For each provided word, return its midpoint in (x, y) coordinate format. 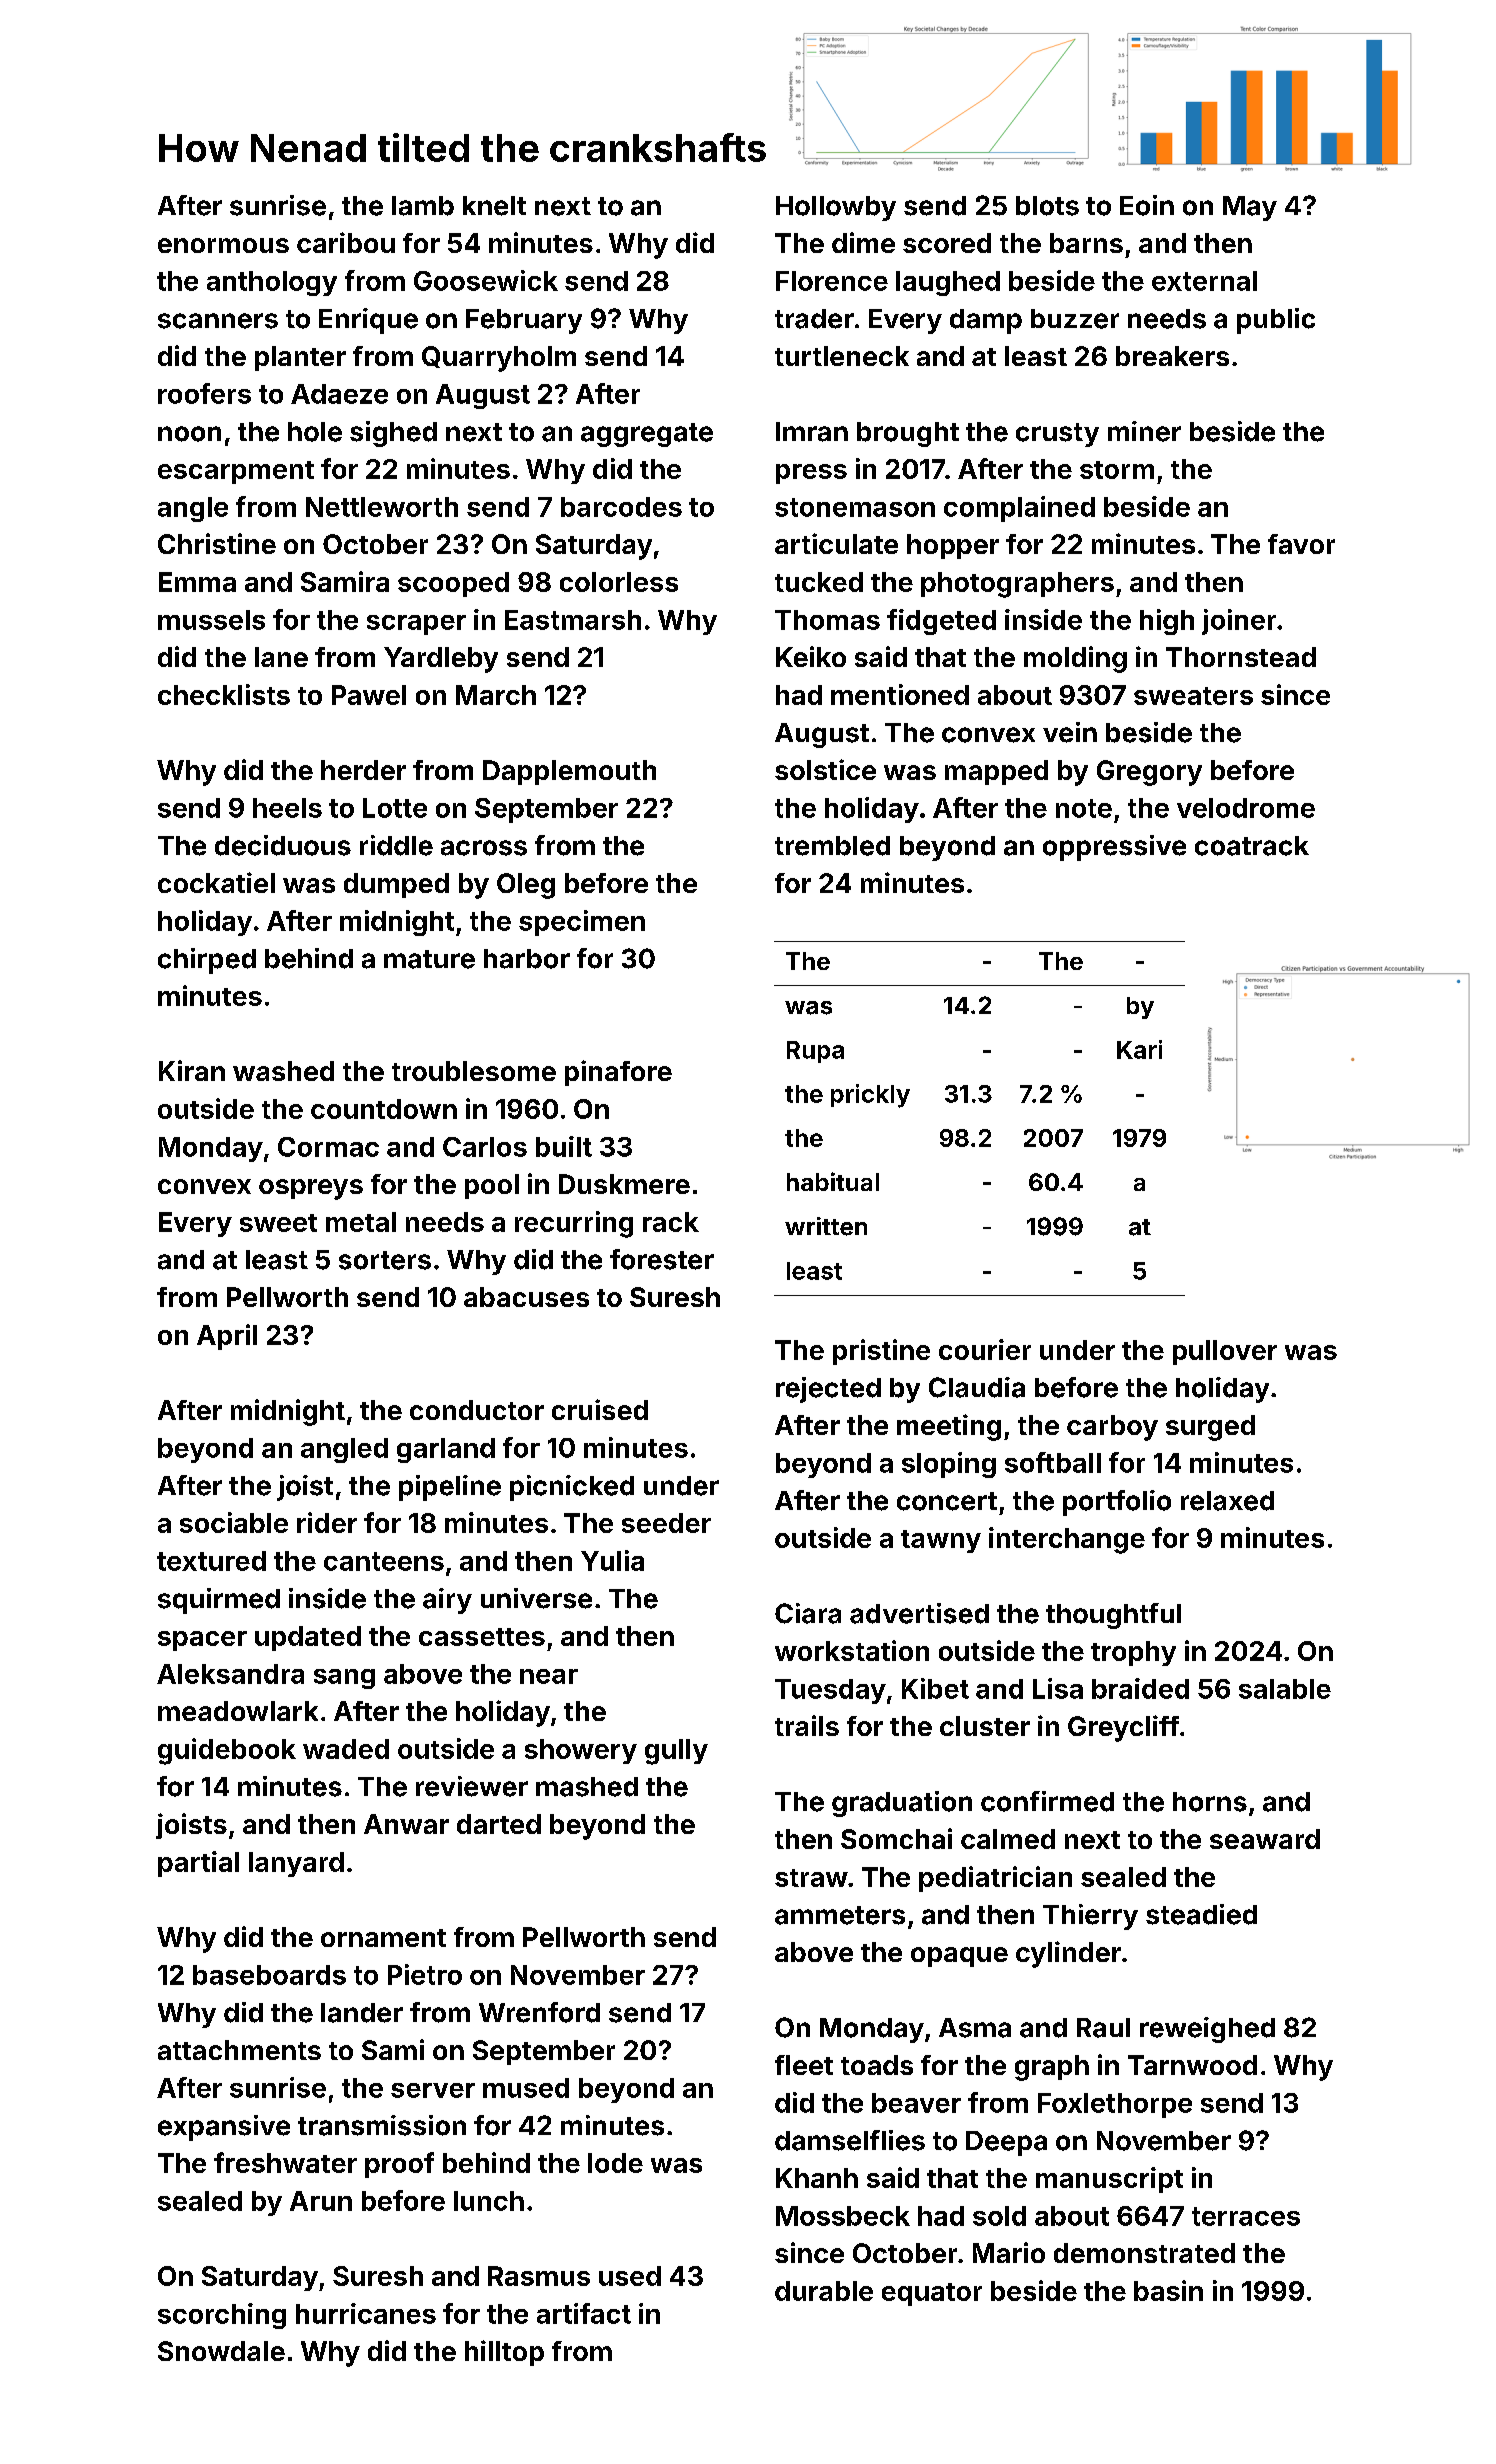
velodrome (1246, 808)
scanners (218, 321)
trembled (832, 846)
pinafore (618, 1073)
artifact (584, 2313)
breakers (1172, 356)
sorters (385, 1260)
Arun (321, 2201)
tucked (819, 582)
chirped (207, 961)
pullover (1225, 1352)
